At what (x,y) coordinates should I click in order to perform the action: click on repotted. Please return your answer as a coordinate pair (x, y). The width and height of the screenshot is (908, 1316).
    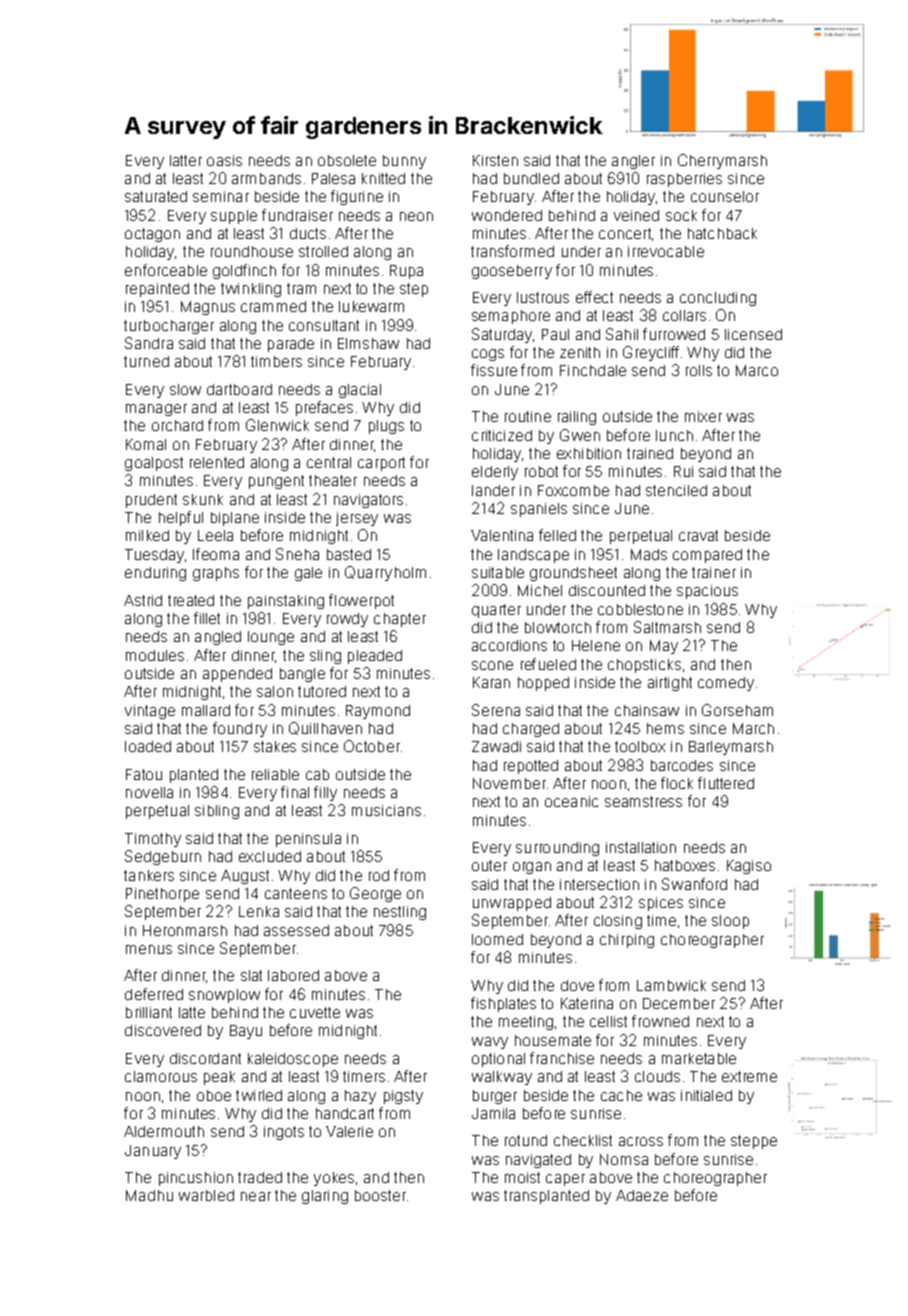
    Looking at the image, I should click on (531, 767).
